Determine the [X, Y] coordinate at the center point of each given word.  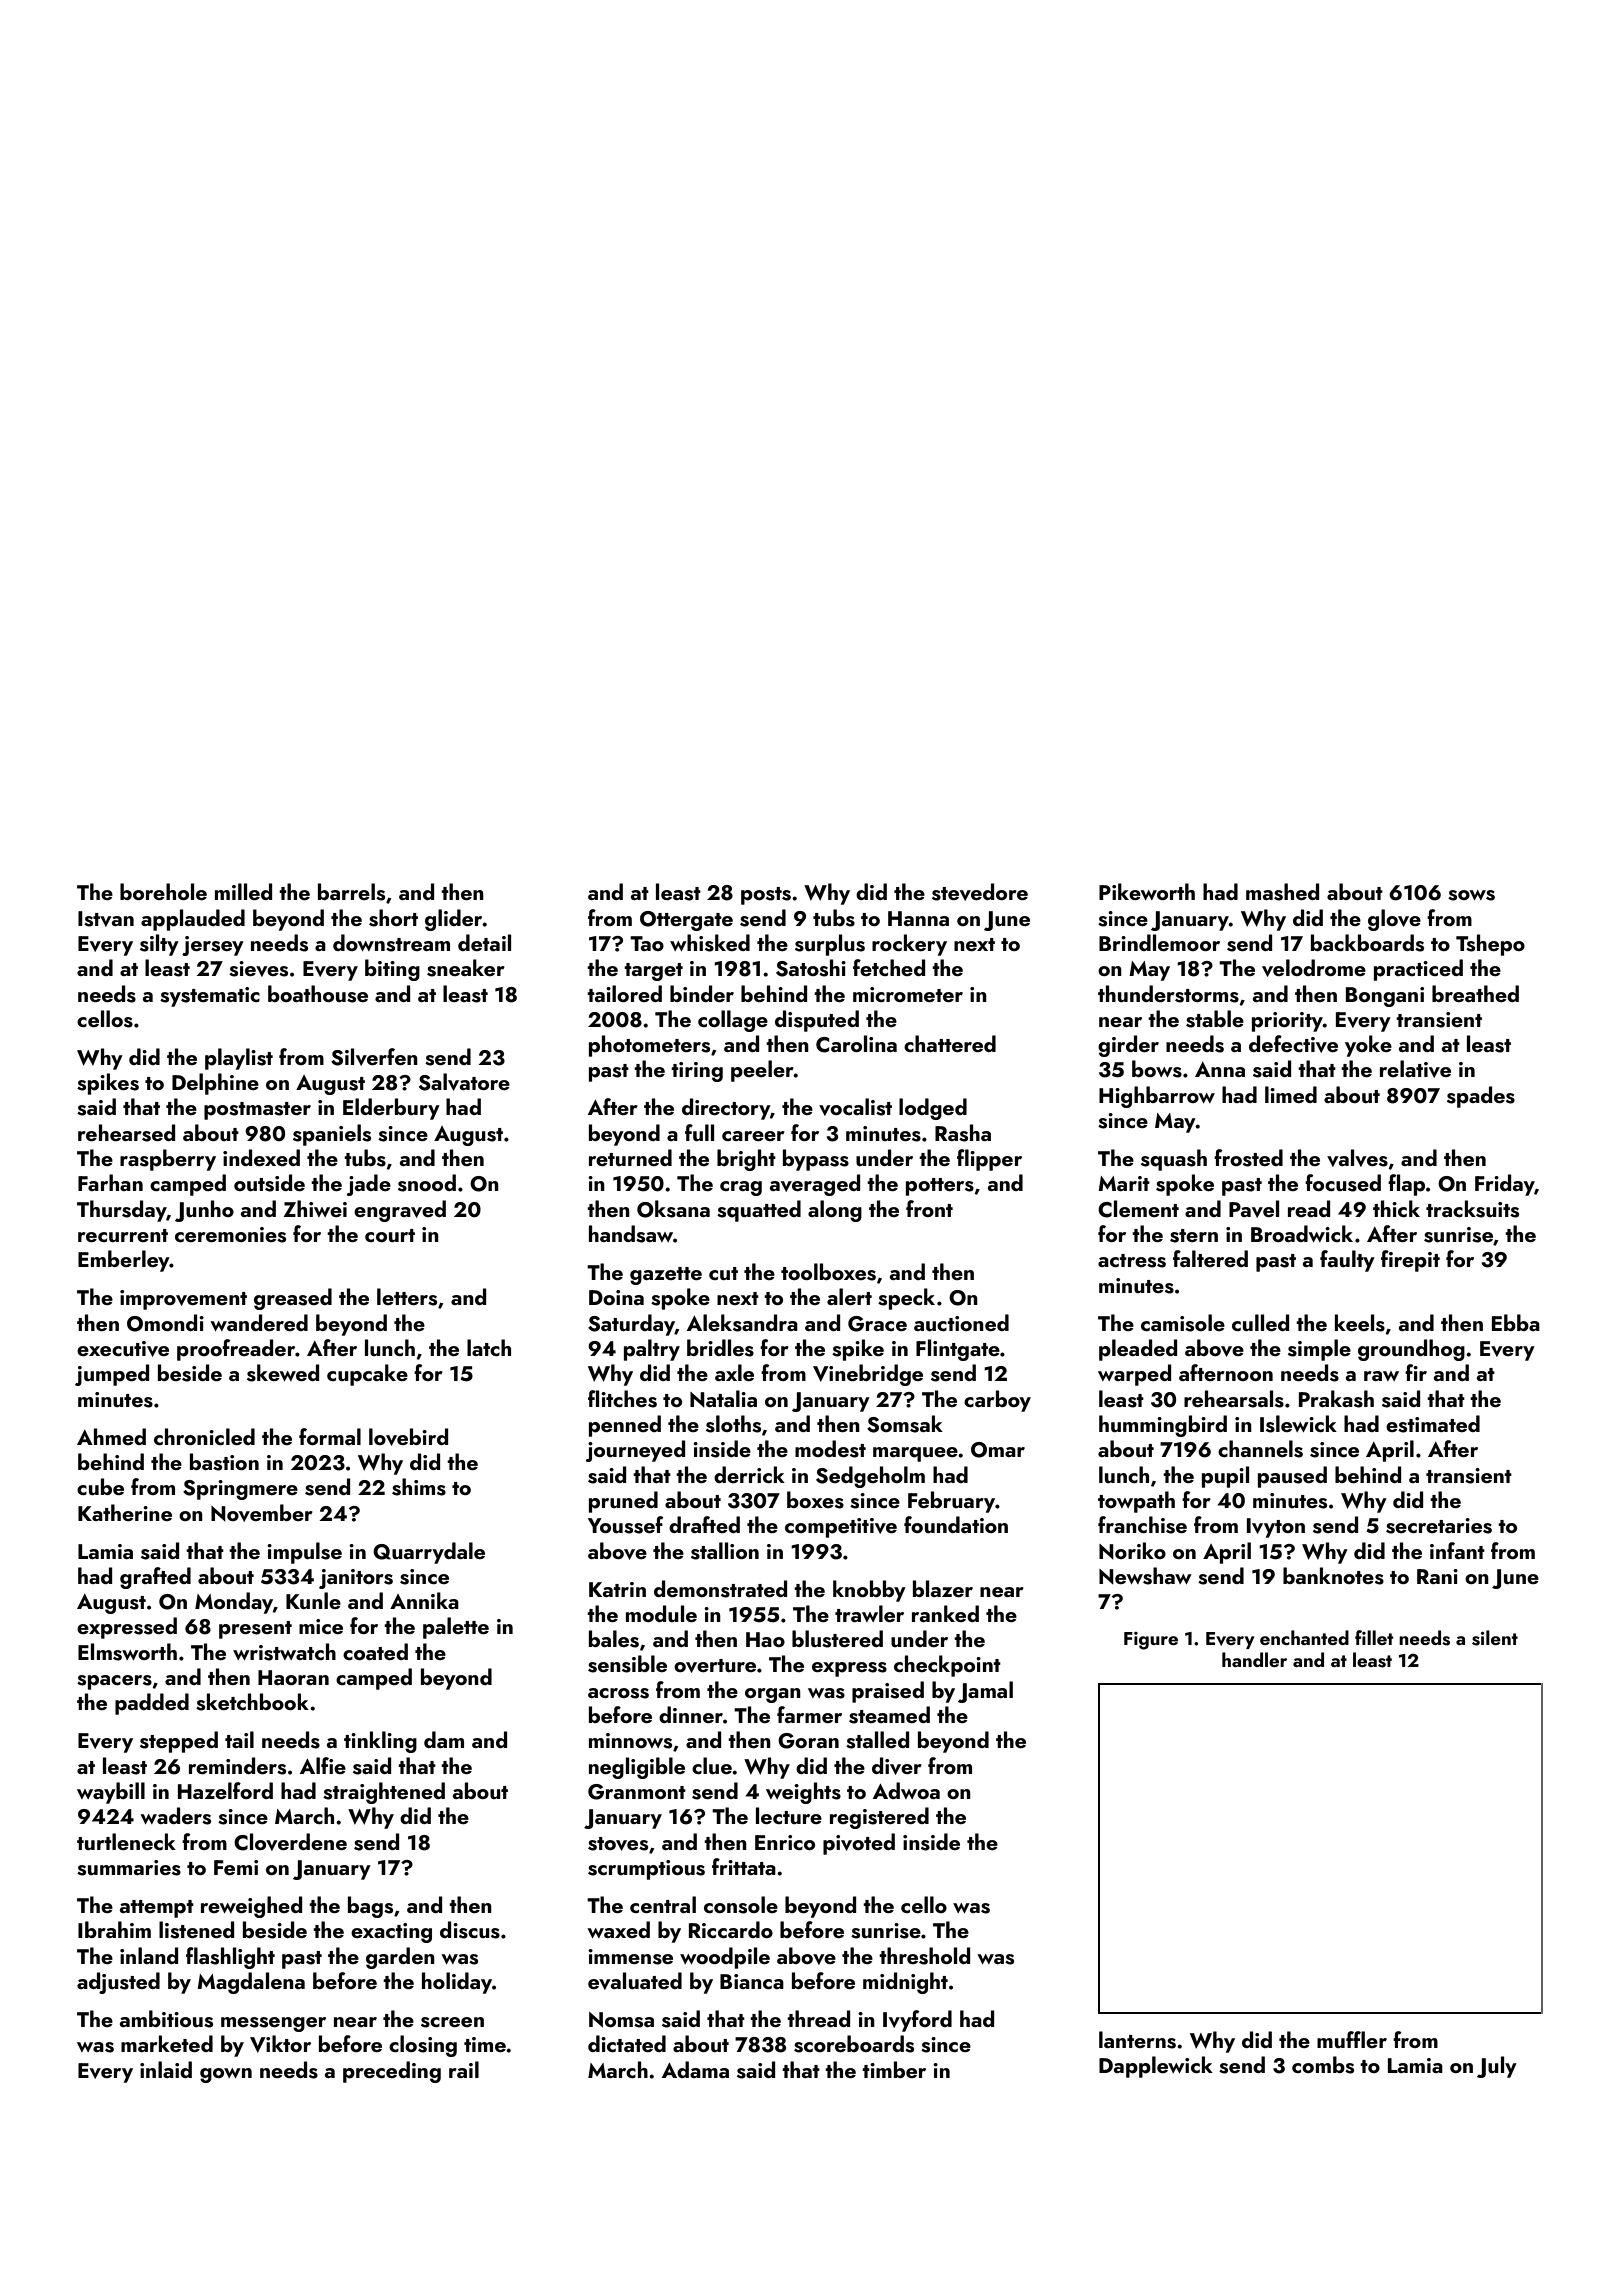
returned [630, 1157]
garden [400, 1958]
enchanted [1304, 1637]
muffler [1352, 2039]
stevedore [980, 892]
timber [894, 2069]
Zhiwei [315, 1208]
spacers [114, 1682]
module [661, 1613]
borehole [163, 891]
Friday [1505, 1185]
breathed [1475, 993]
